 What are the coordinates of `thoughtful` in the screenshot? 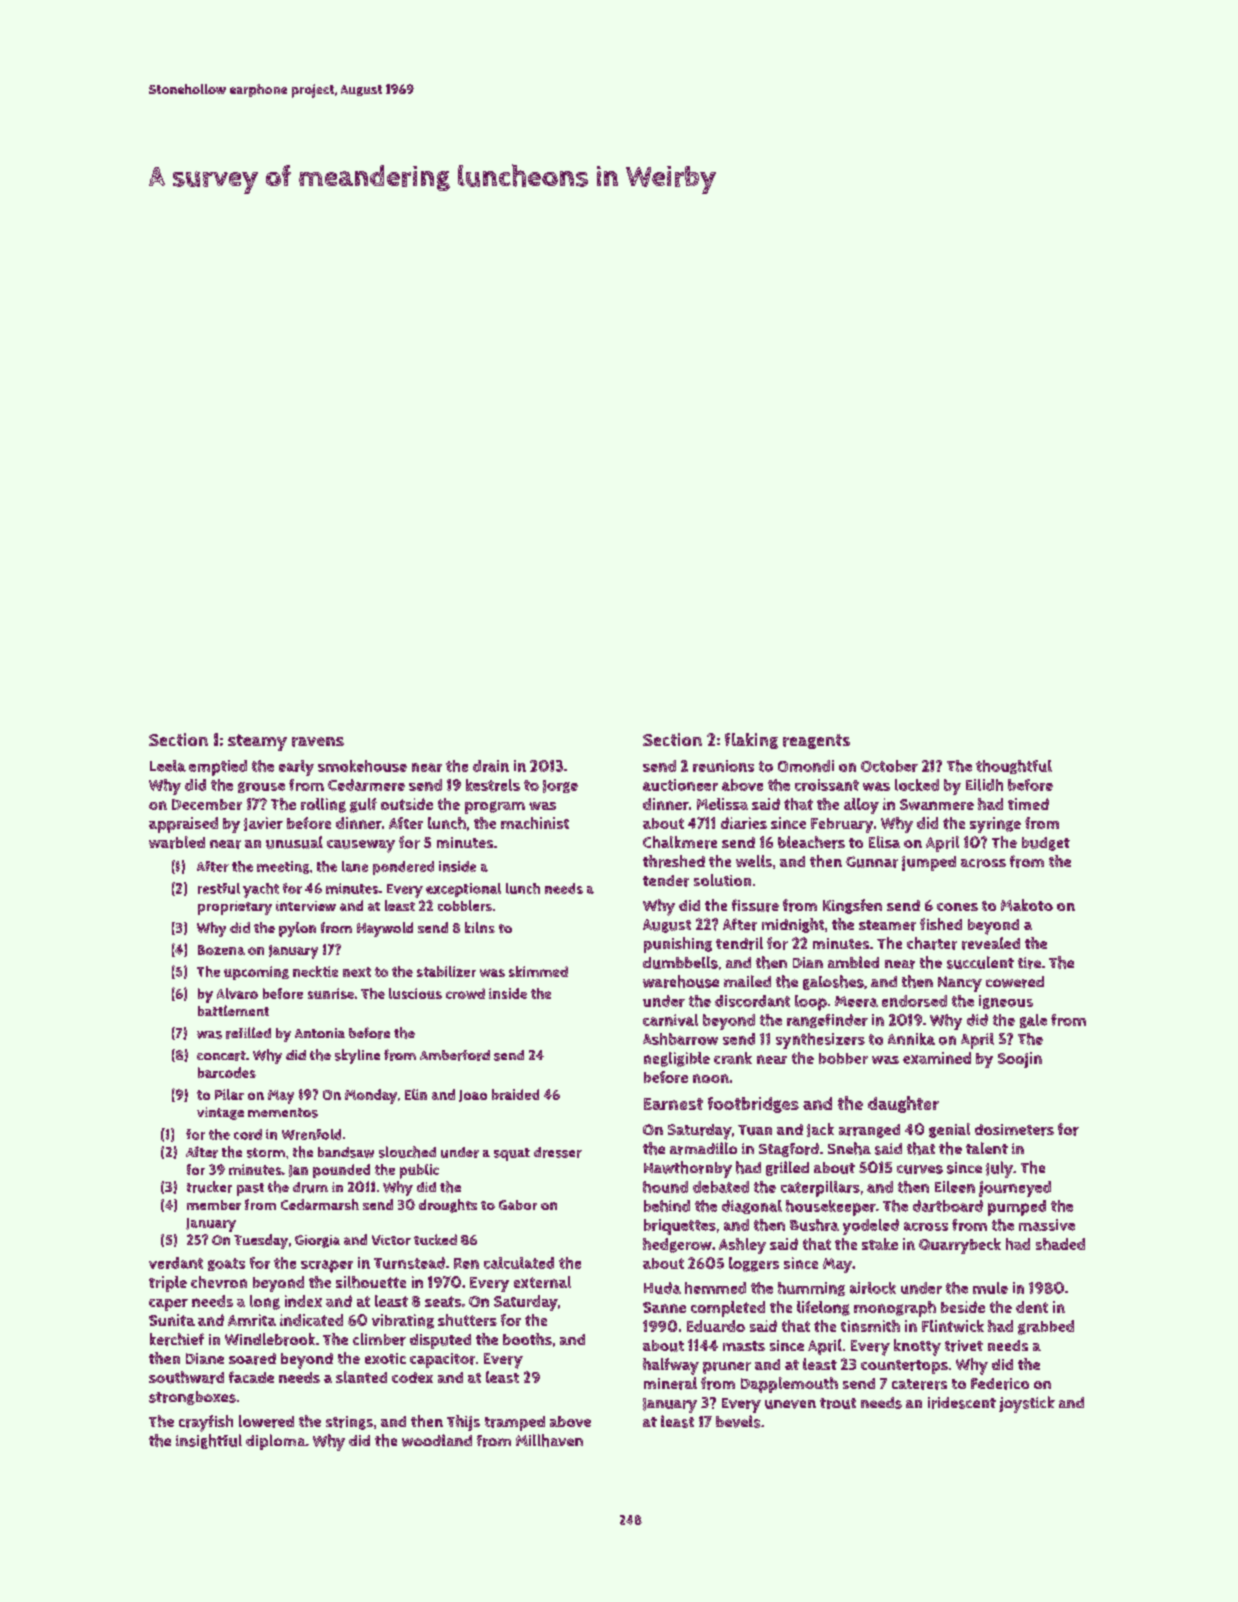 It's located at (1014, 767).
